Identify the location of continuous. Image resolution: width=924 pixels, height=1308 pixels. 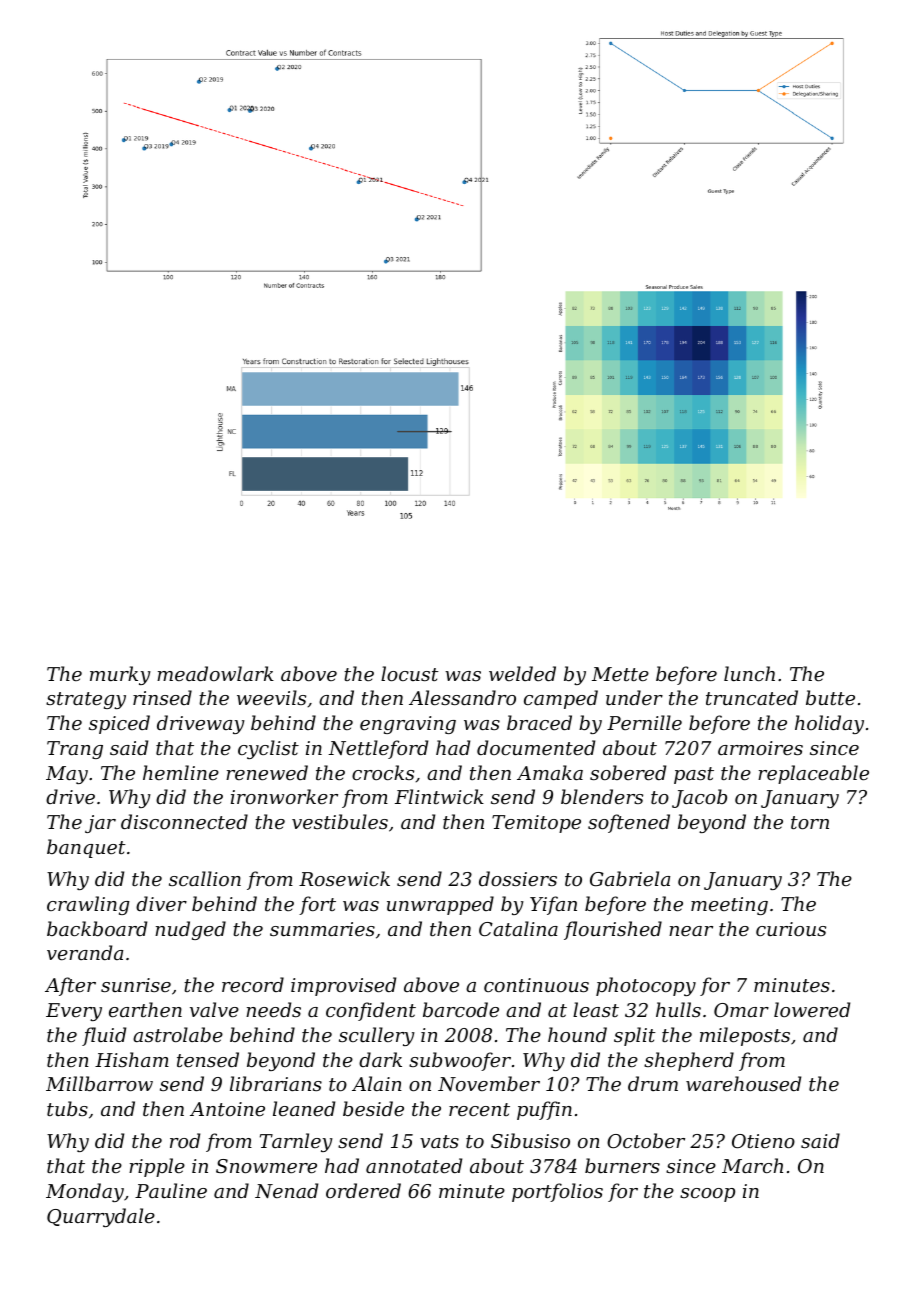
(536, 985).
